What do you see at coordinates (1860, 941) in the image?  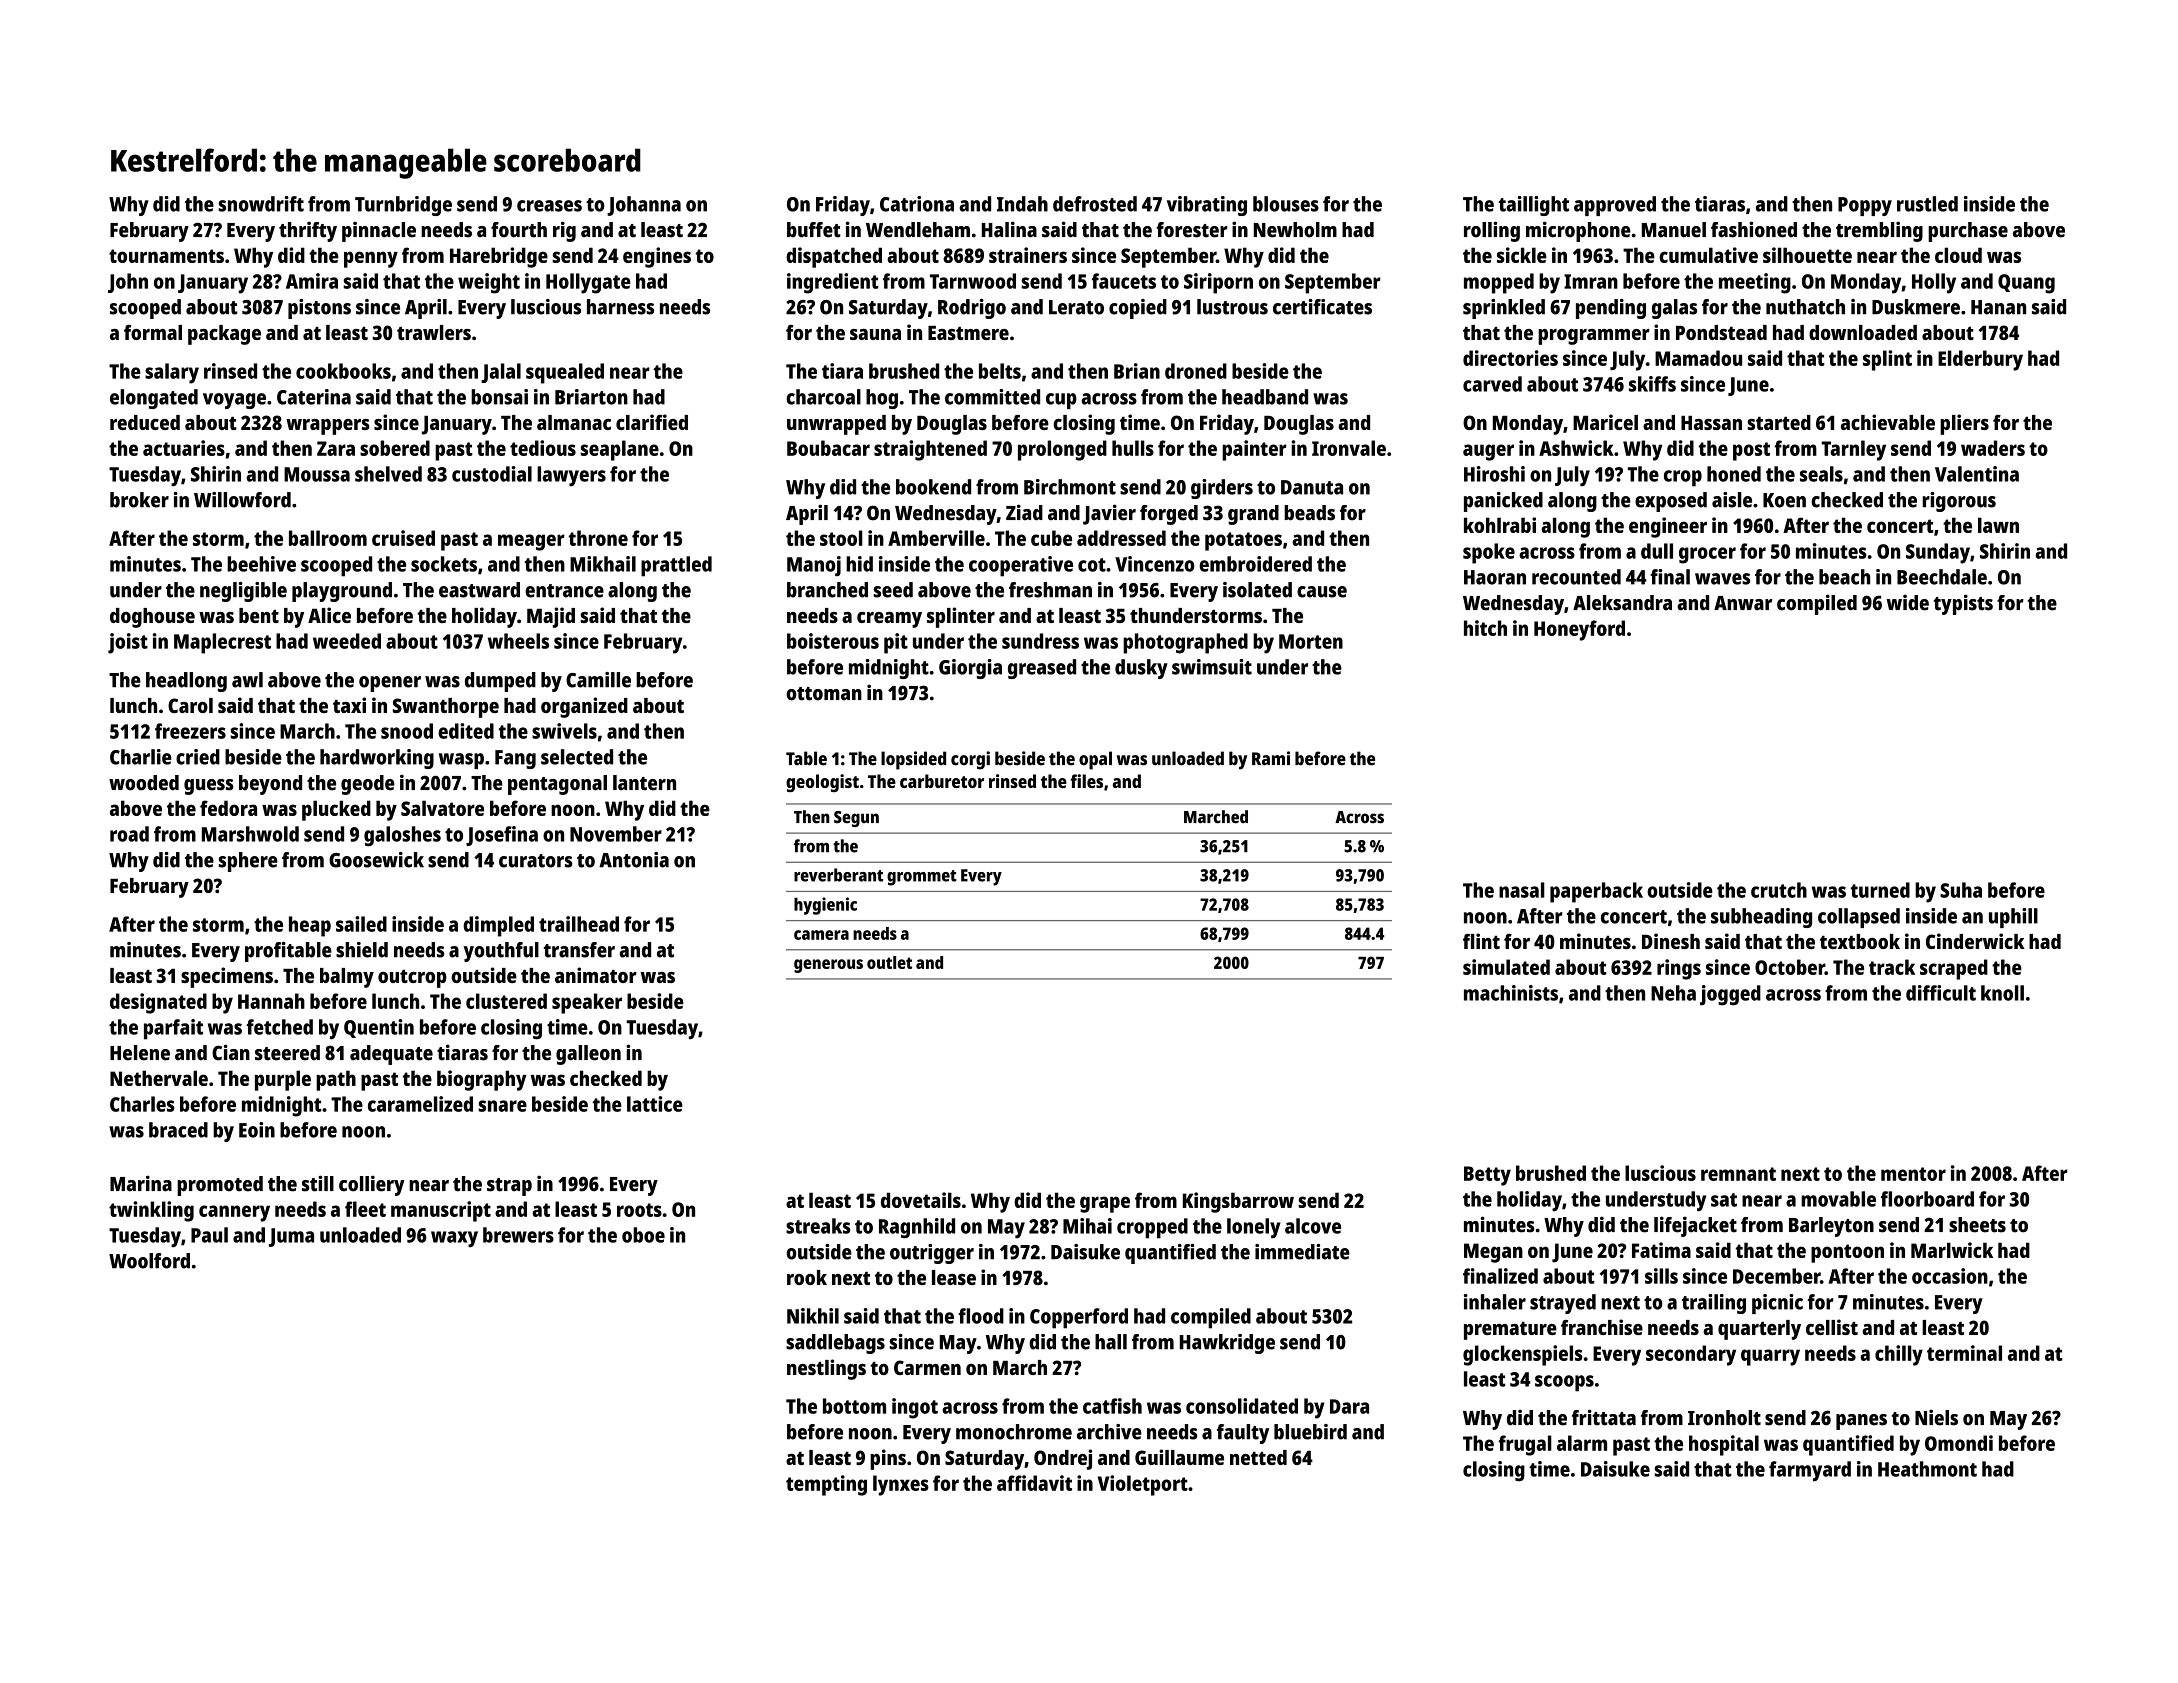 I see `textbook` at bounding box center [1860, 941].
